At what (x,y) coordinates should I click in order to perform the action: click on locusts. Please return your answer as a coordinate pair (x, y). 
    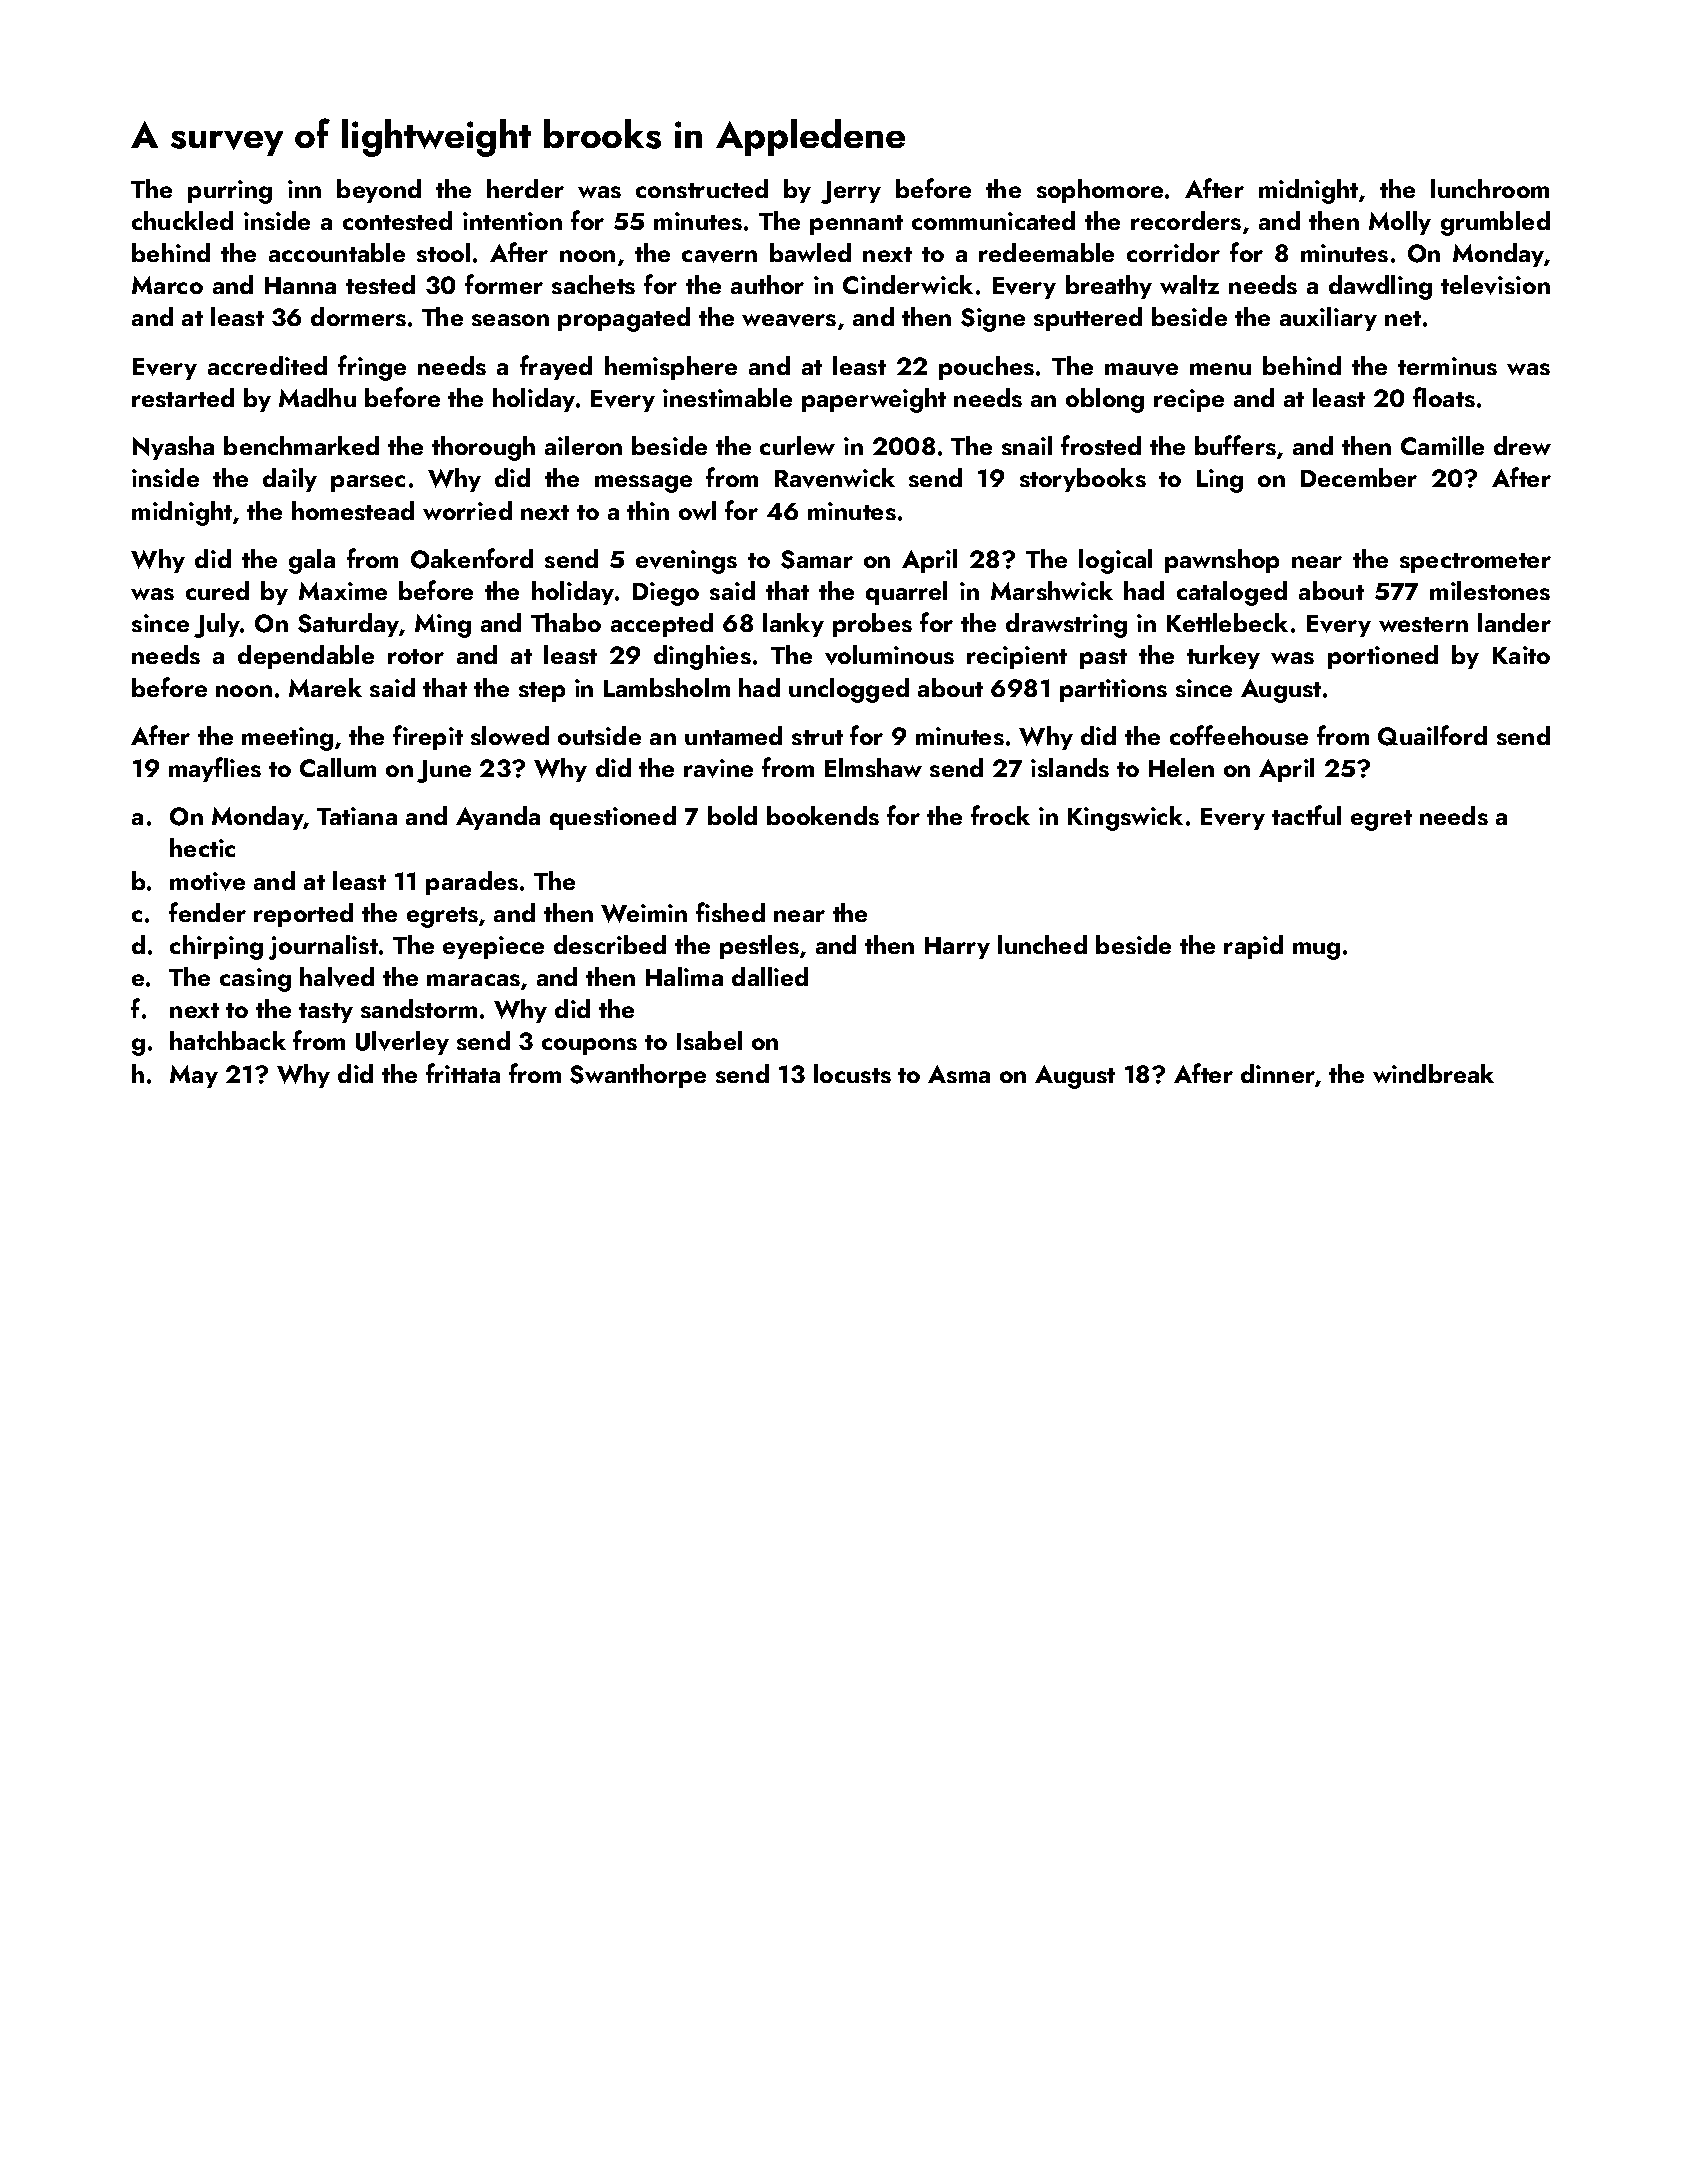
    Looking at the image, I should click on (852, 1073).
